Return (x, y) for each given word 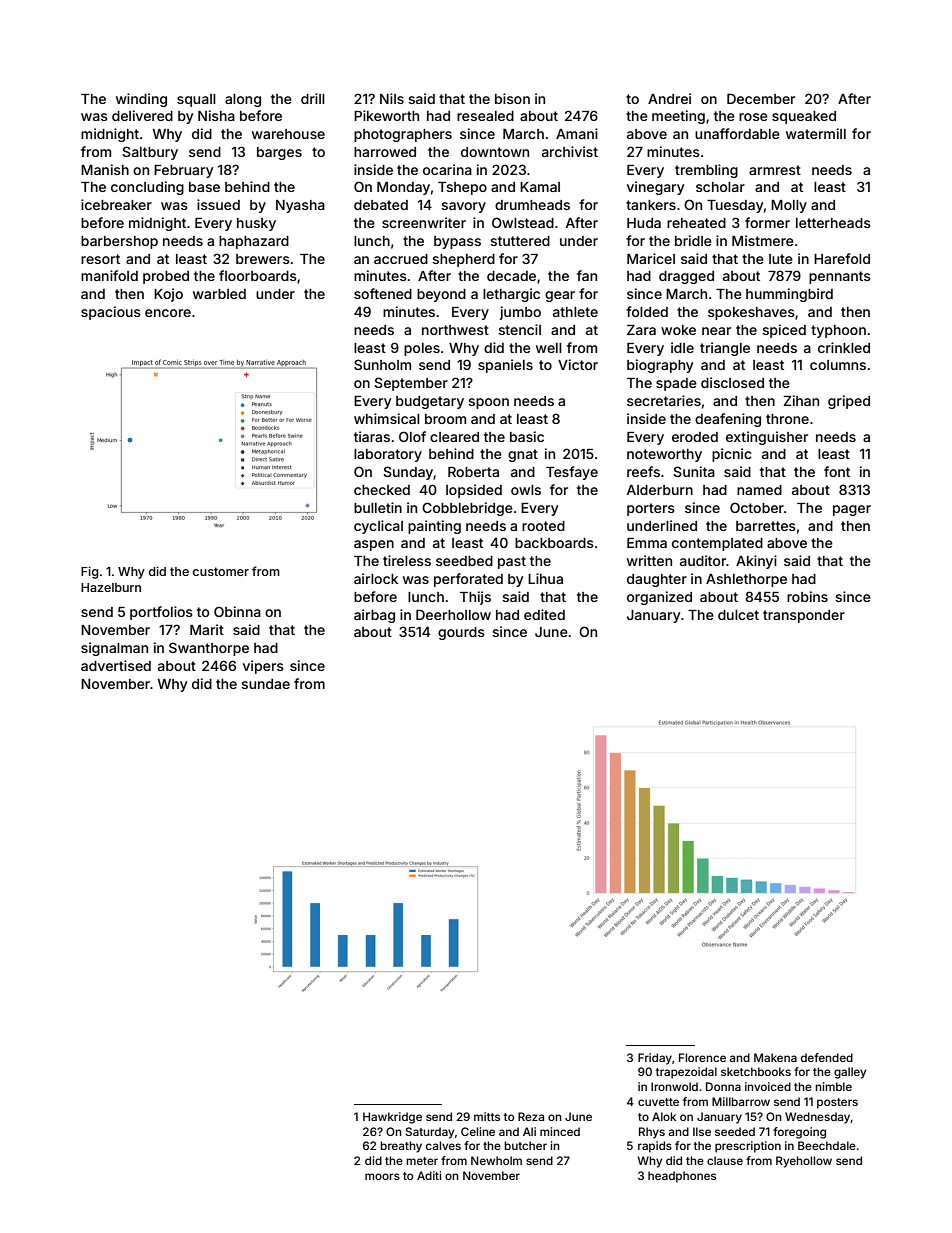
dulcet (738, 615)
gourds (461, 633)
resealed (485, 116)
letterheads (833, 223)
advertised (116, 665)
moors (382, 1176)
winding (141, 100)
